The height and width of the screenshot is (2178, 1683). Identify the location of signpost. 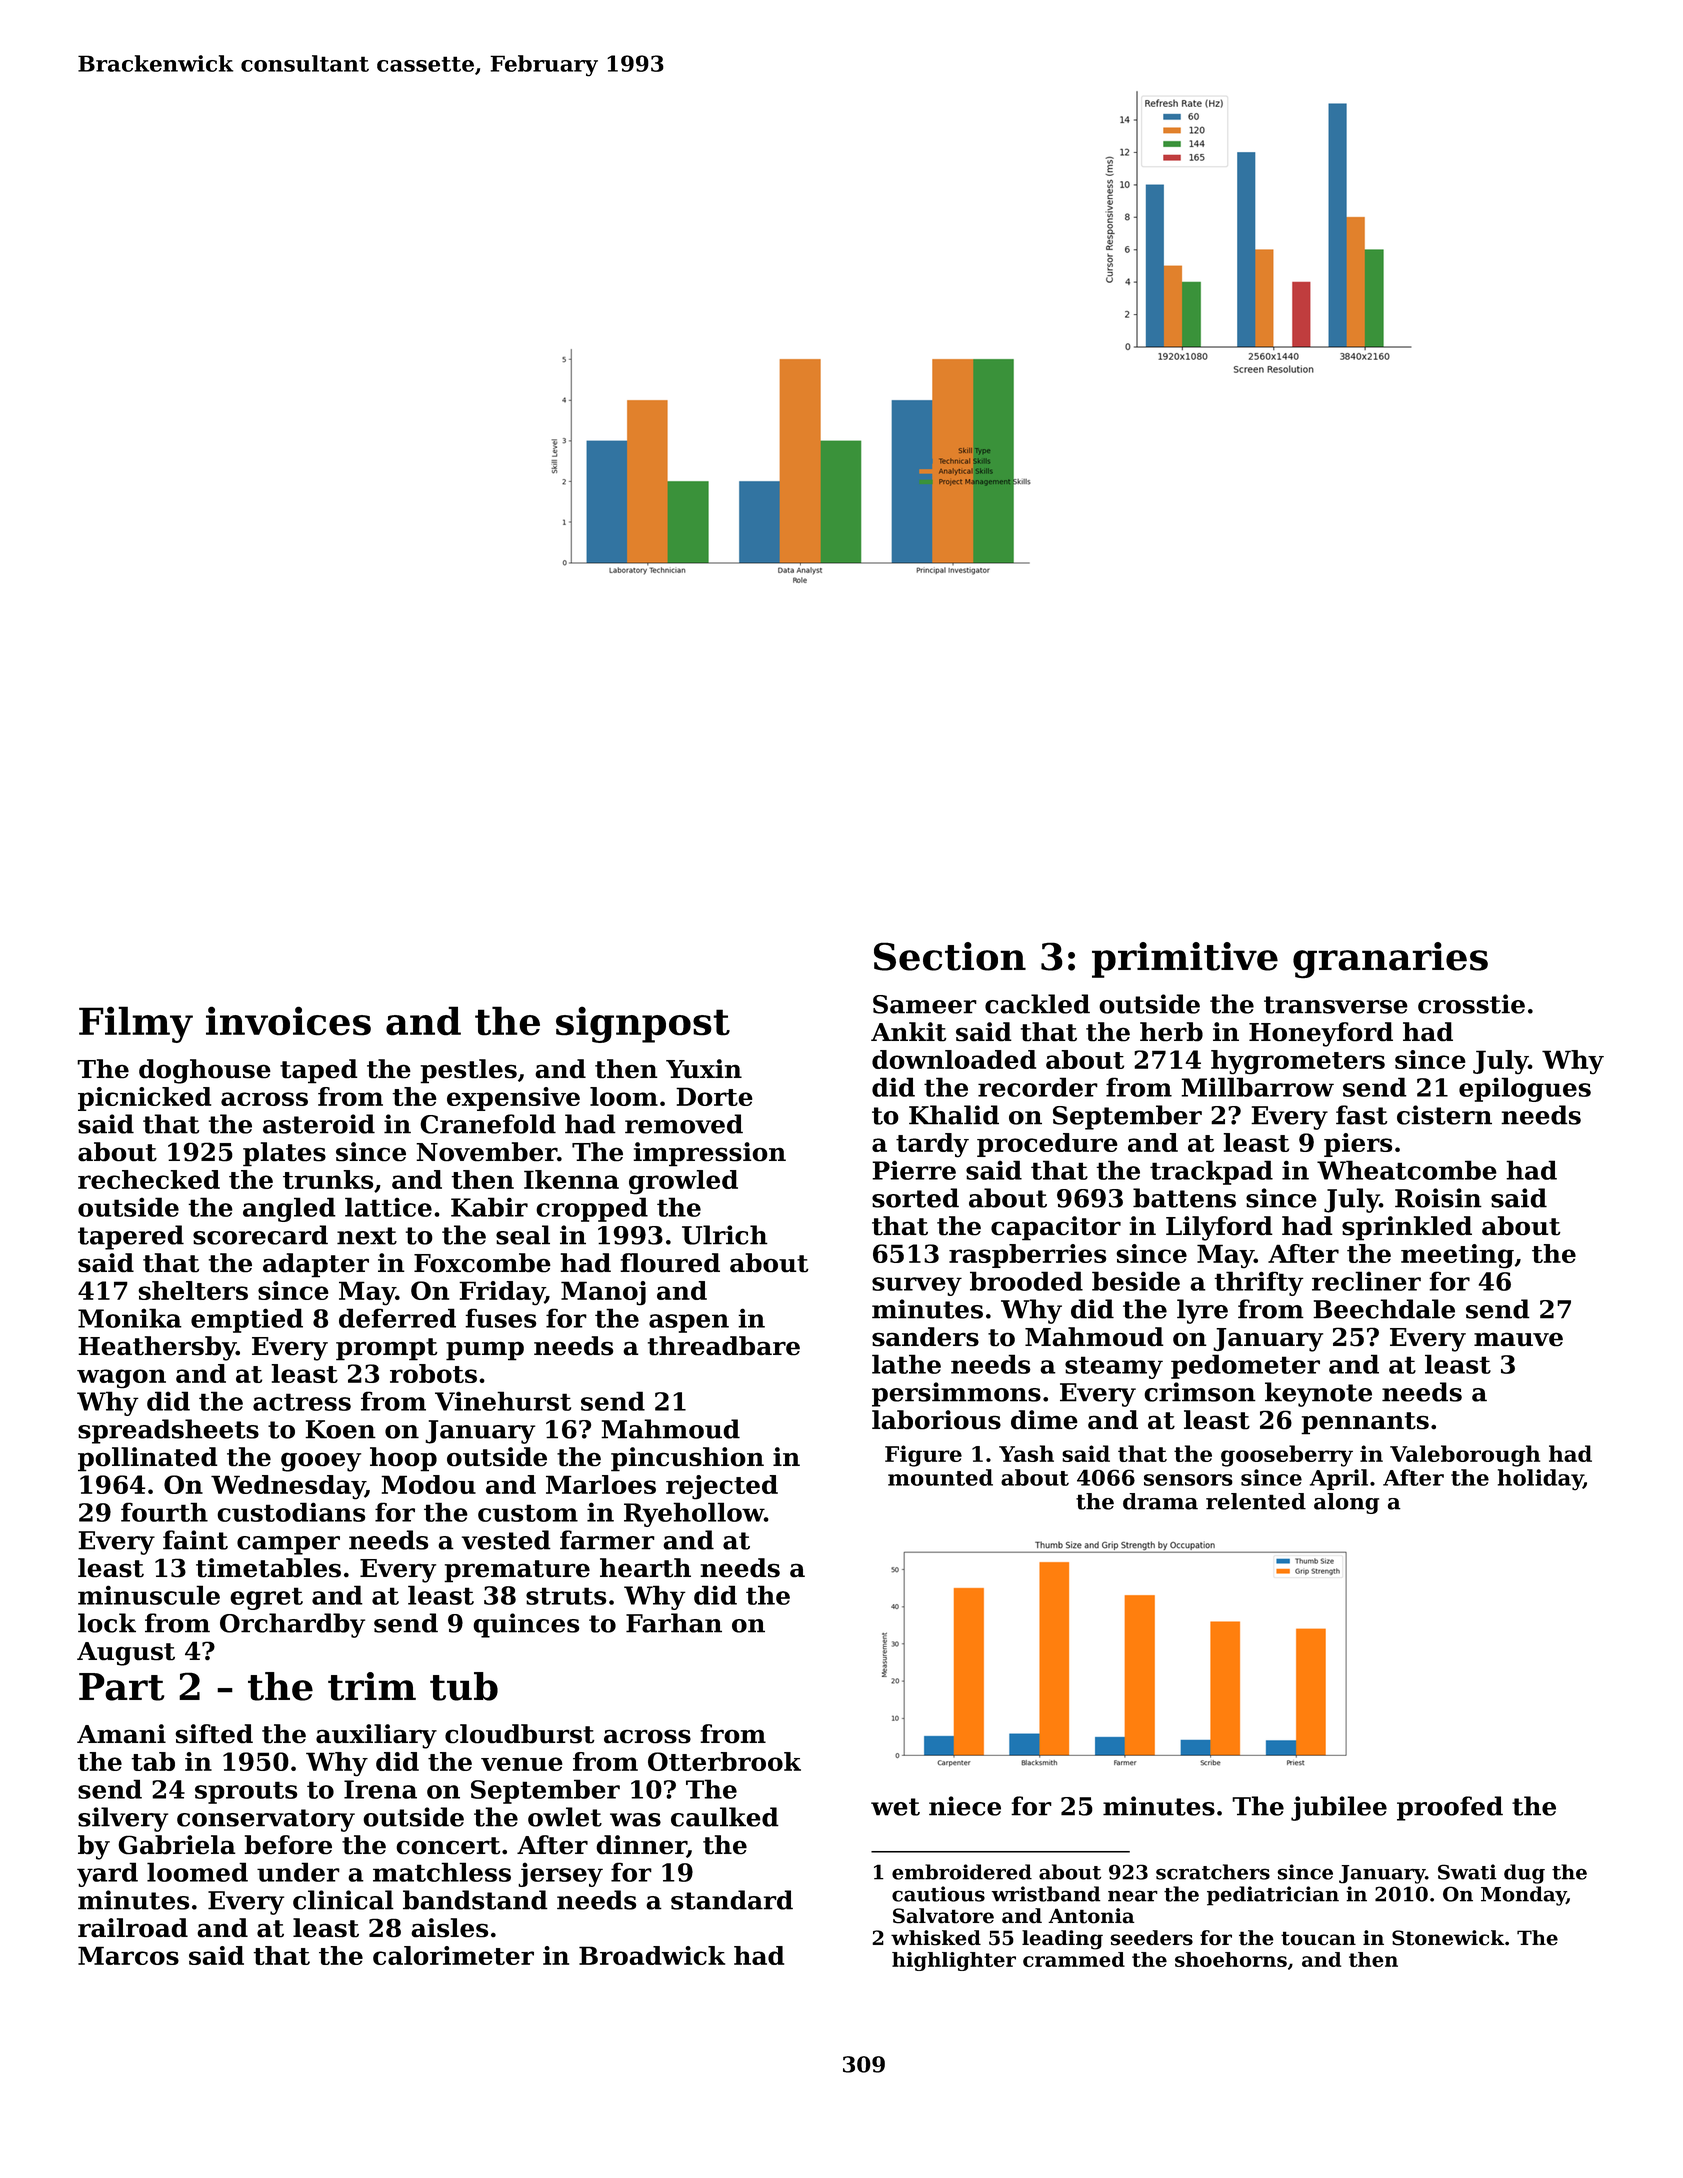
(643, 1024).
